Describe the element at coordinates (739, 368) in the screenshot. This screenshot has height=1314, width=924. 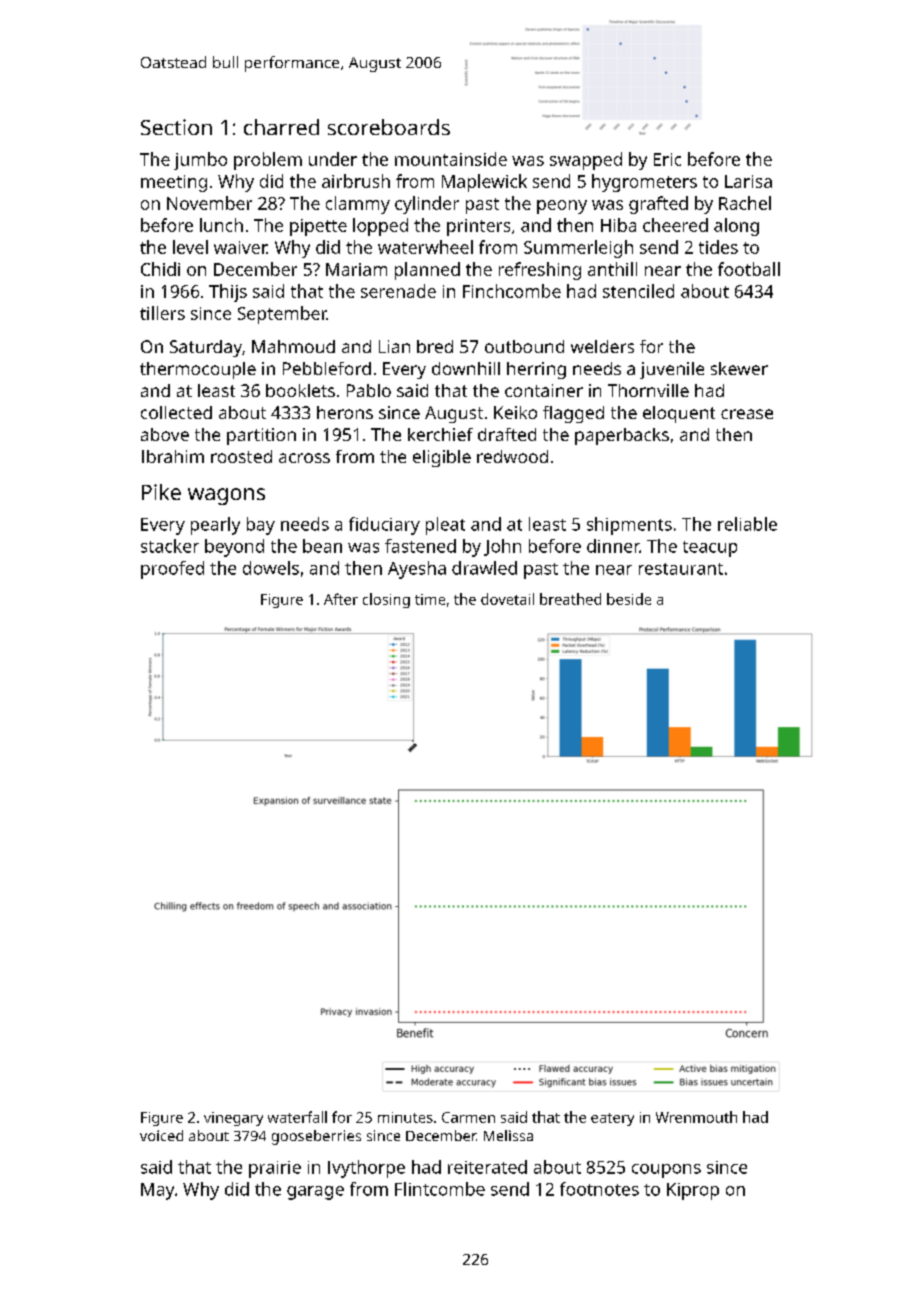
I see `skewer` at that location.
